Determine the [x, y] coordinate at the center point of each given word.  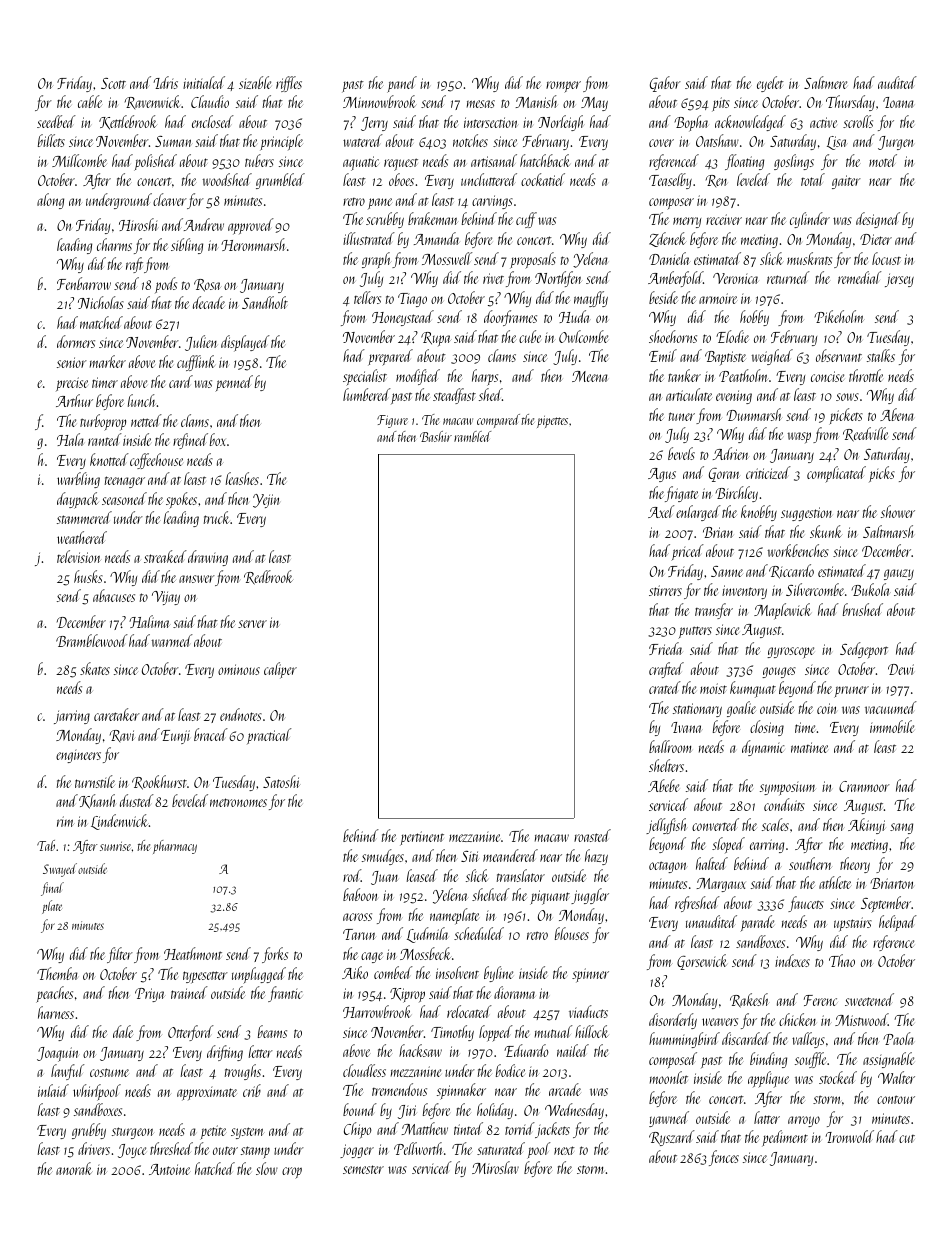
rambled [472, 436]
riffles [289, 84]
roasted [592, 835]
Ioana [898, 102]
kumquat [753, 689]
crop [292, 1173]
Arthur [74, 400]
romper [563, 87]
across [357, 917]
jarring [72, 717]
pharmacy [175, 847]
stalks [881, 355]
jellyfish [666, 826]
